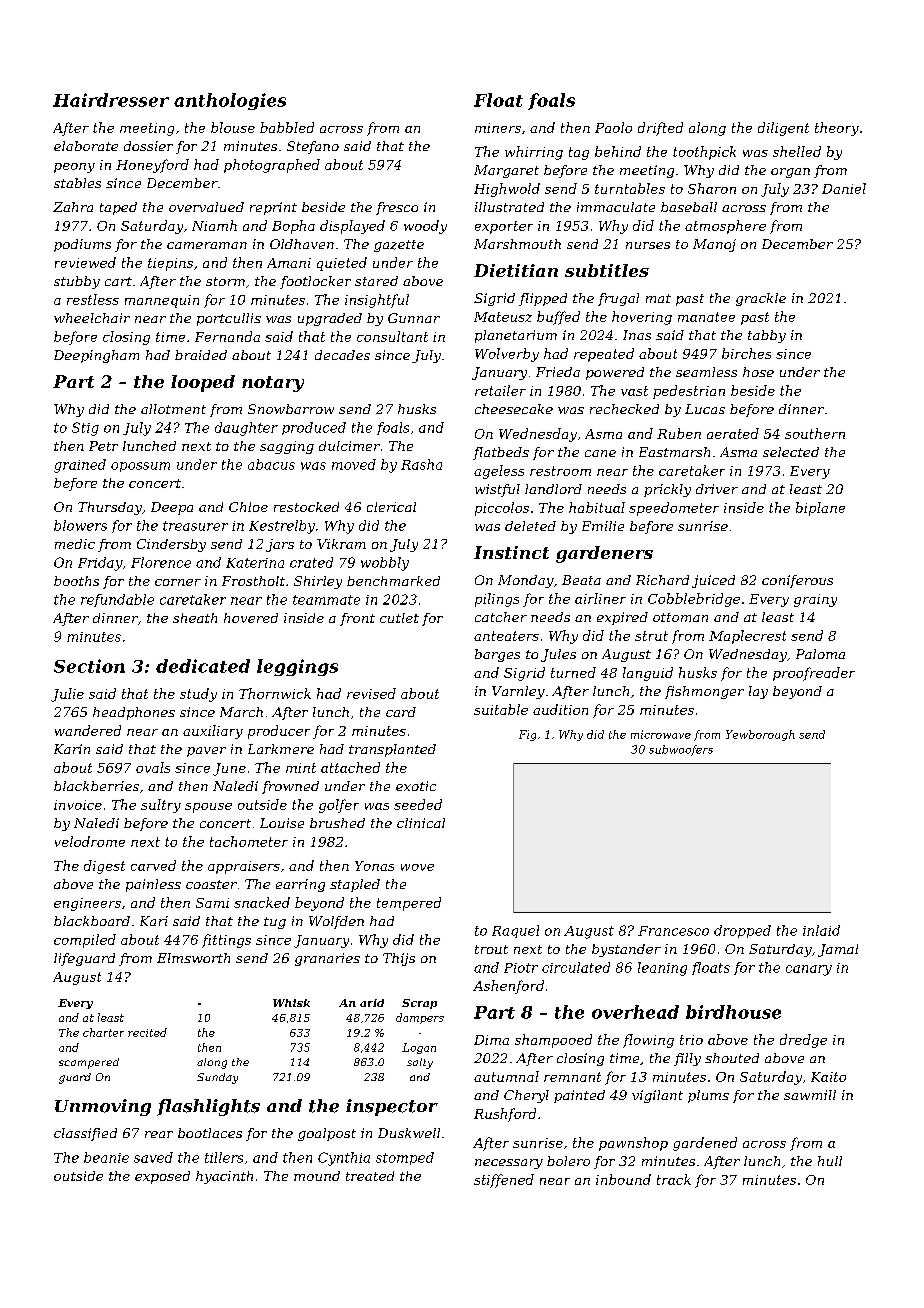  What do you see at coordinates (251, 618) in the screenshot?
I see `hovered` at bounding box center [251, 618].
